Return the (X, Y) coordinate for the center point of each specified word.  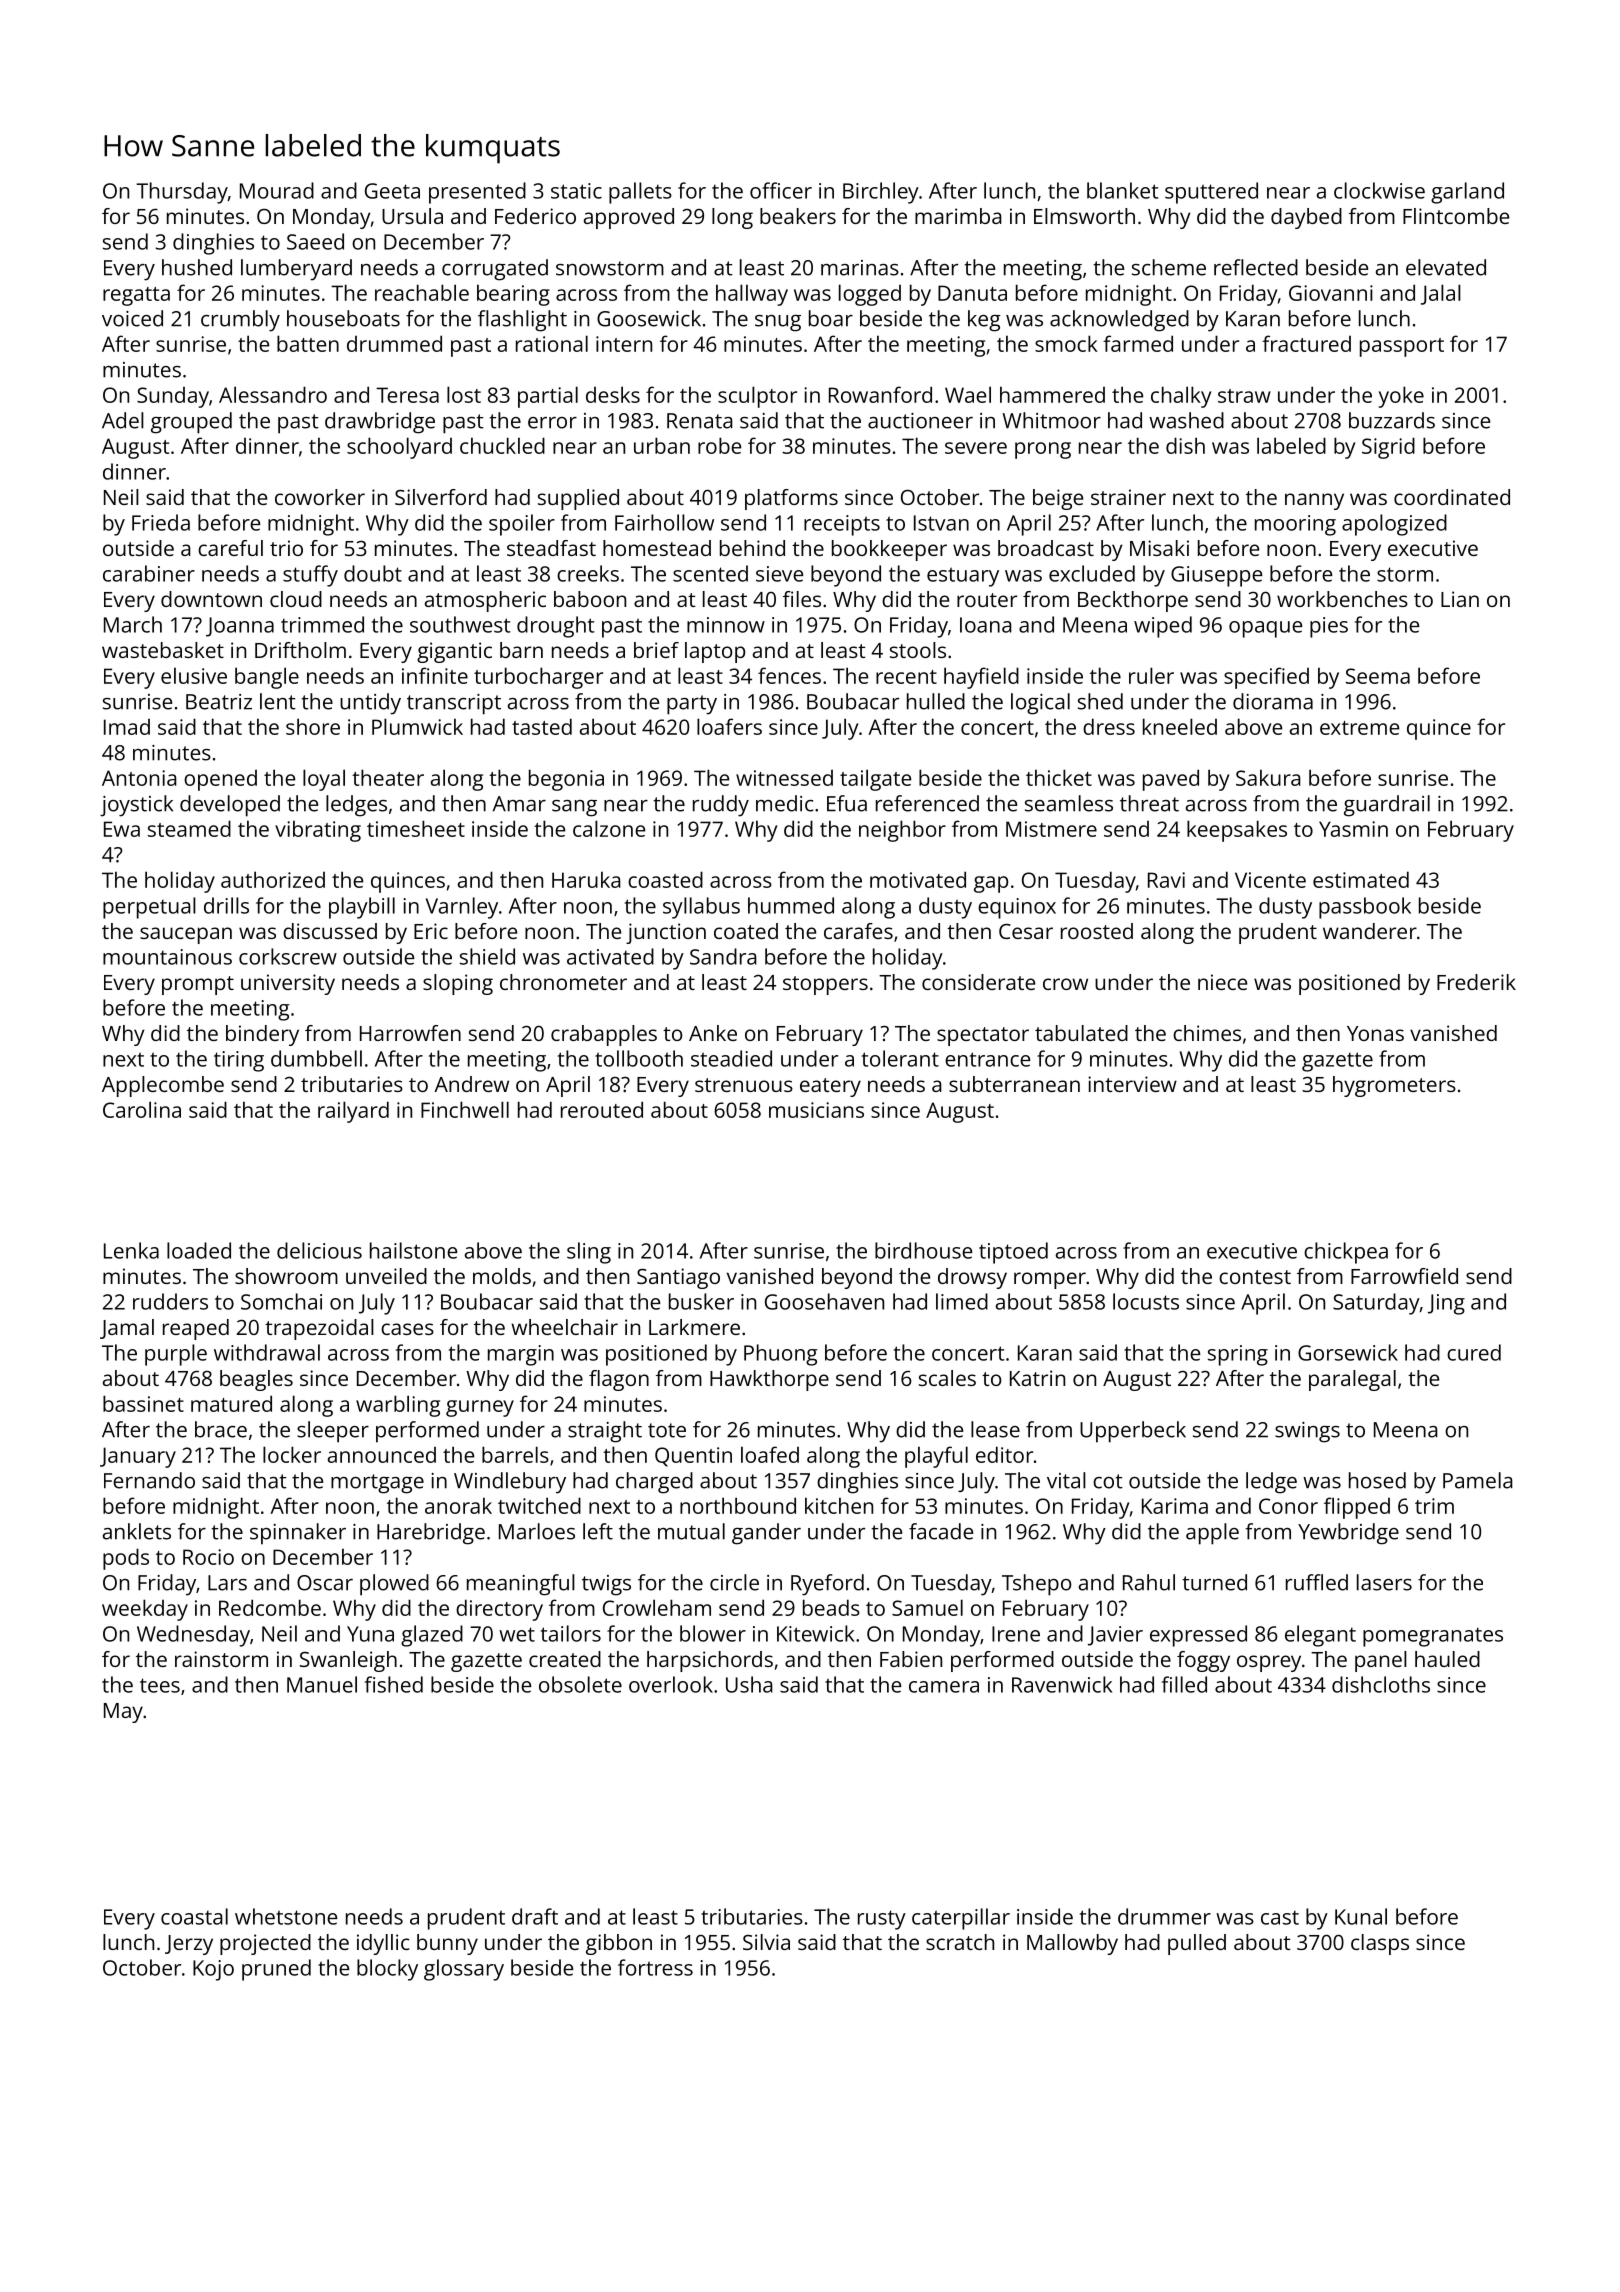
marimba (958, 216)
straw (1244, 396)
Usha (749, 1684)
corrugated (495, 270)
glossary (464, 1970)
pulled (1197, 1944)
